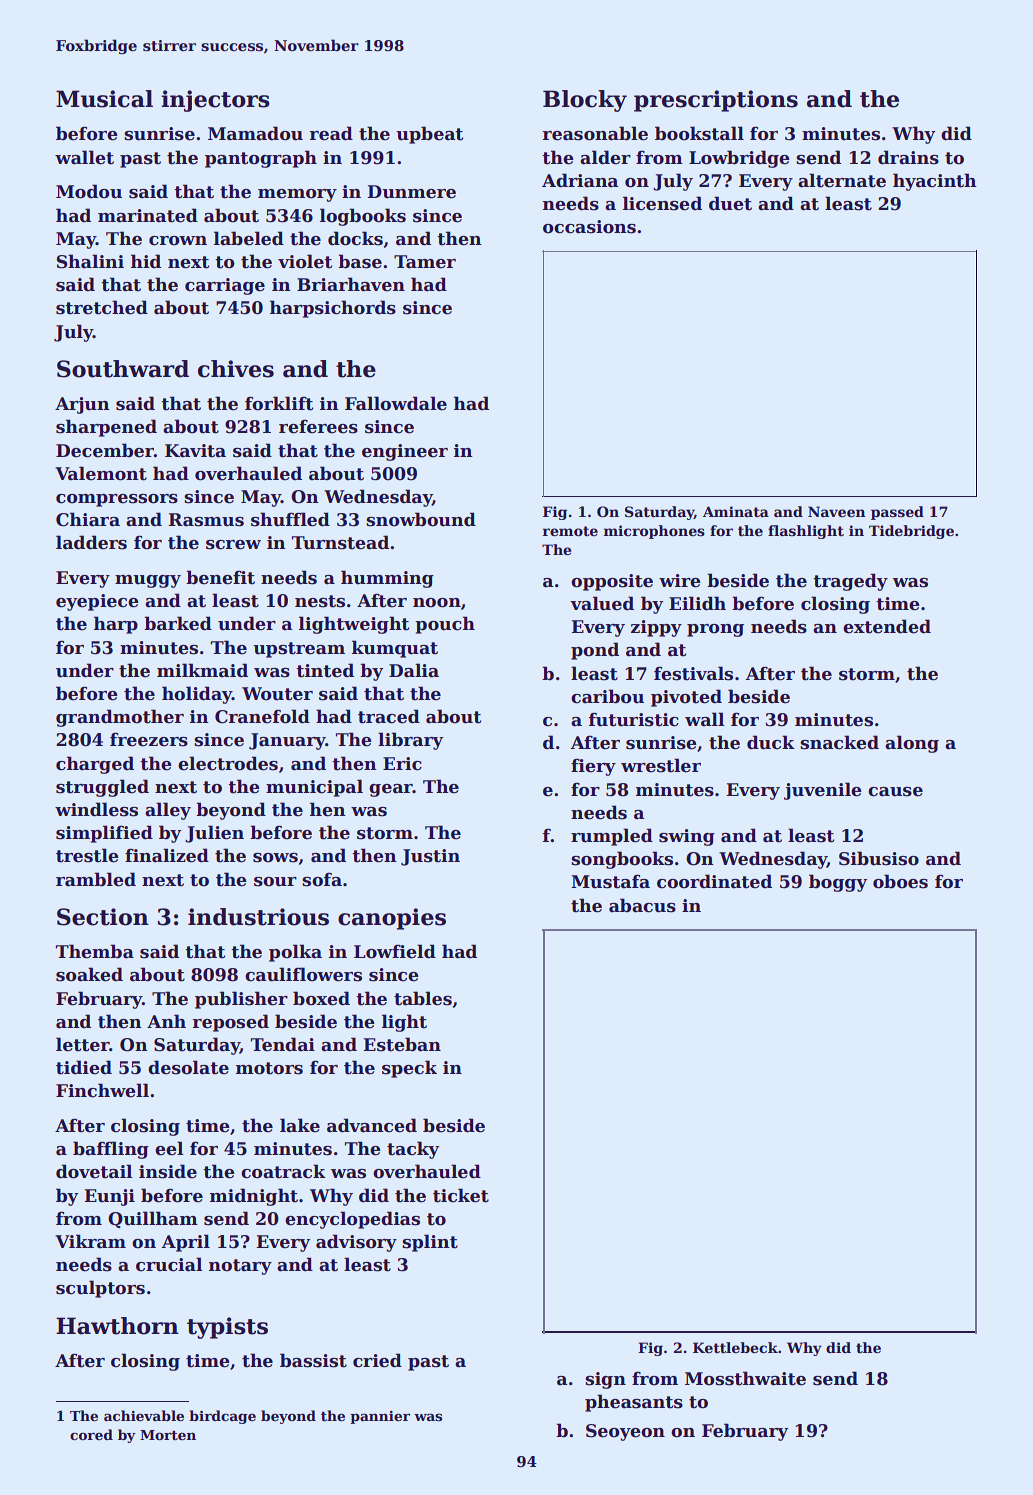 This screenshot has height=1495, width=1033. I want to click on upbeat, so click(429, 135).
